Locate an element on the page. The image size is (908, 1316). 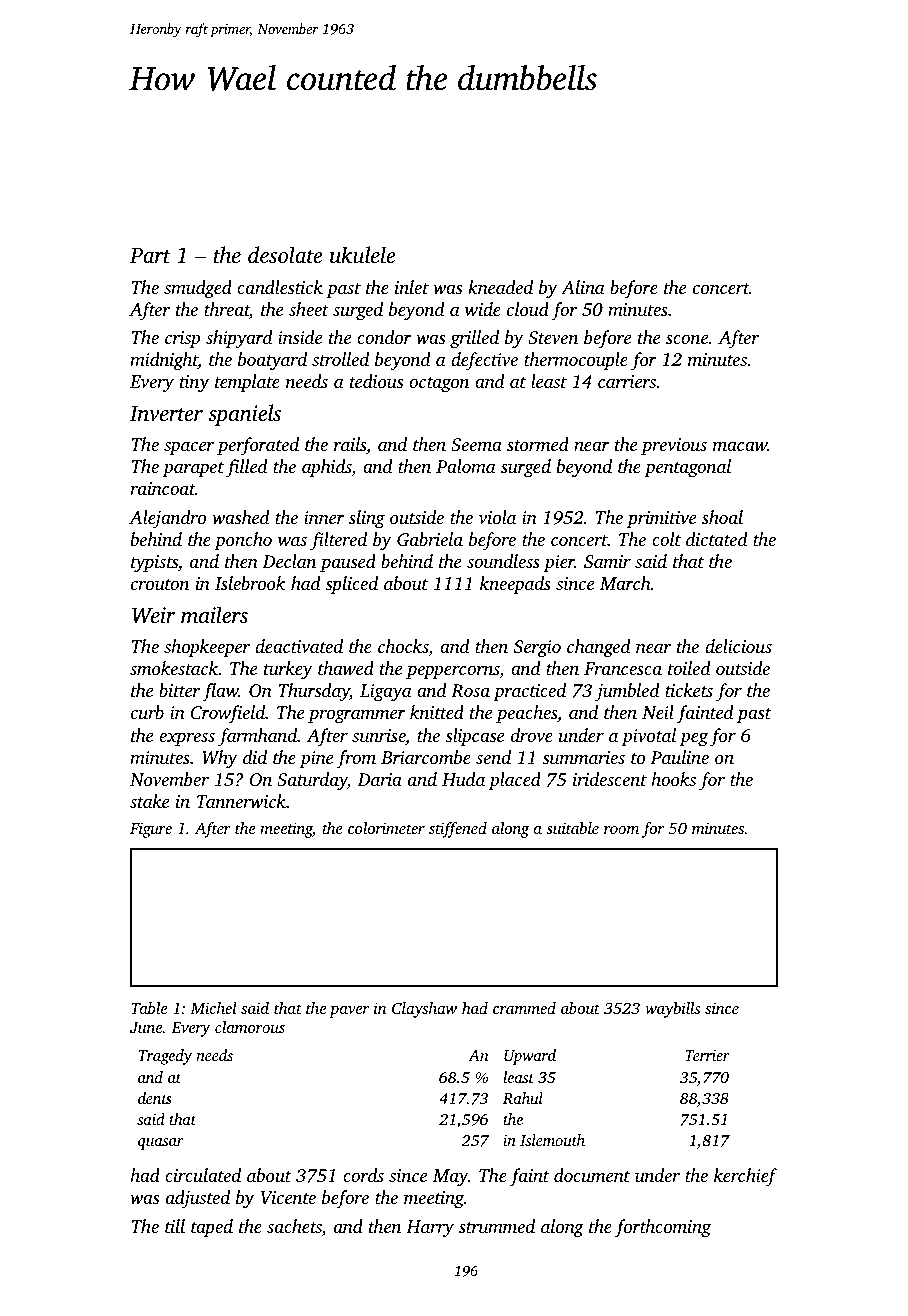
hooks is located at coordinates (673, 779).
